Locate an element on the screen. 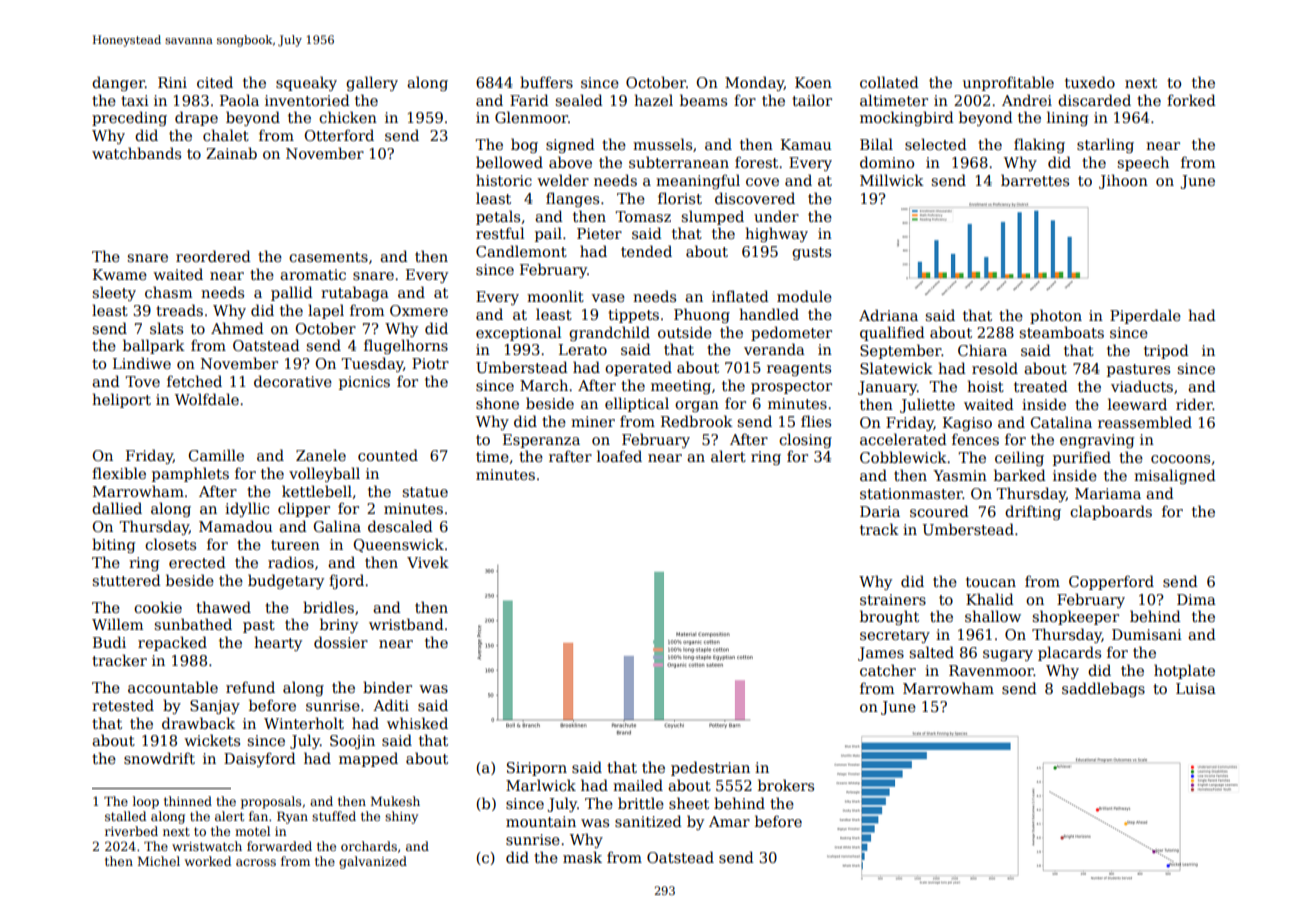 The width and height of the screenshot is (1308, 924). mask is located at coordinates (582, 857).
